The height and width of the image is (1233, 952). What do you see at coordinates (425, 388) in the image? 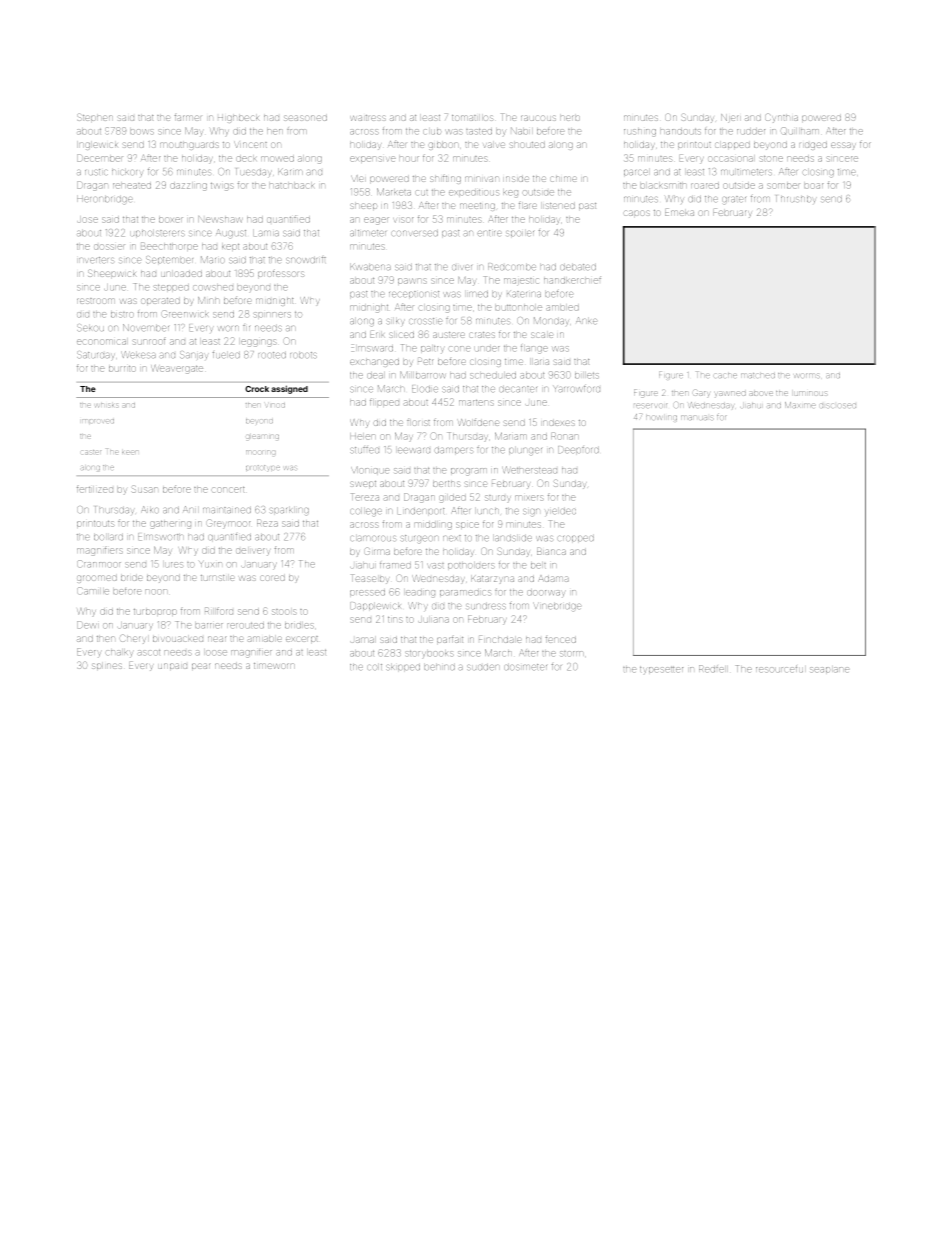
I see `Elodie` at bounding box center [425, 388].
